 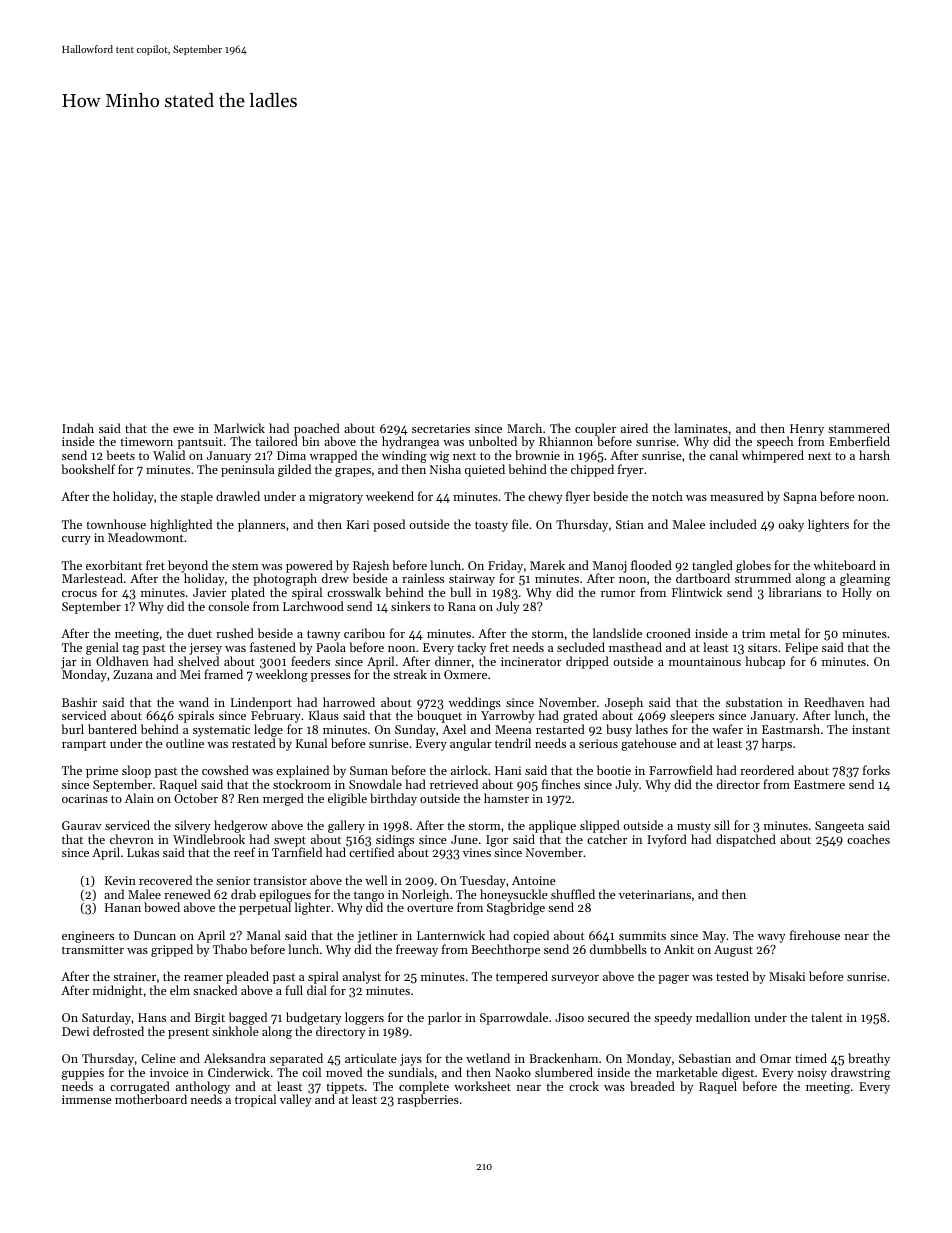 What do you see at coordinates (575, 979) in the screenshot?
I see `surveyor` at bounding box center [575, 979].
